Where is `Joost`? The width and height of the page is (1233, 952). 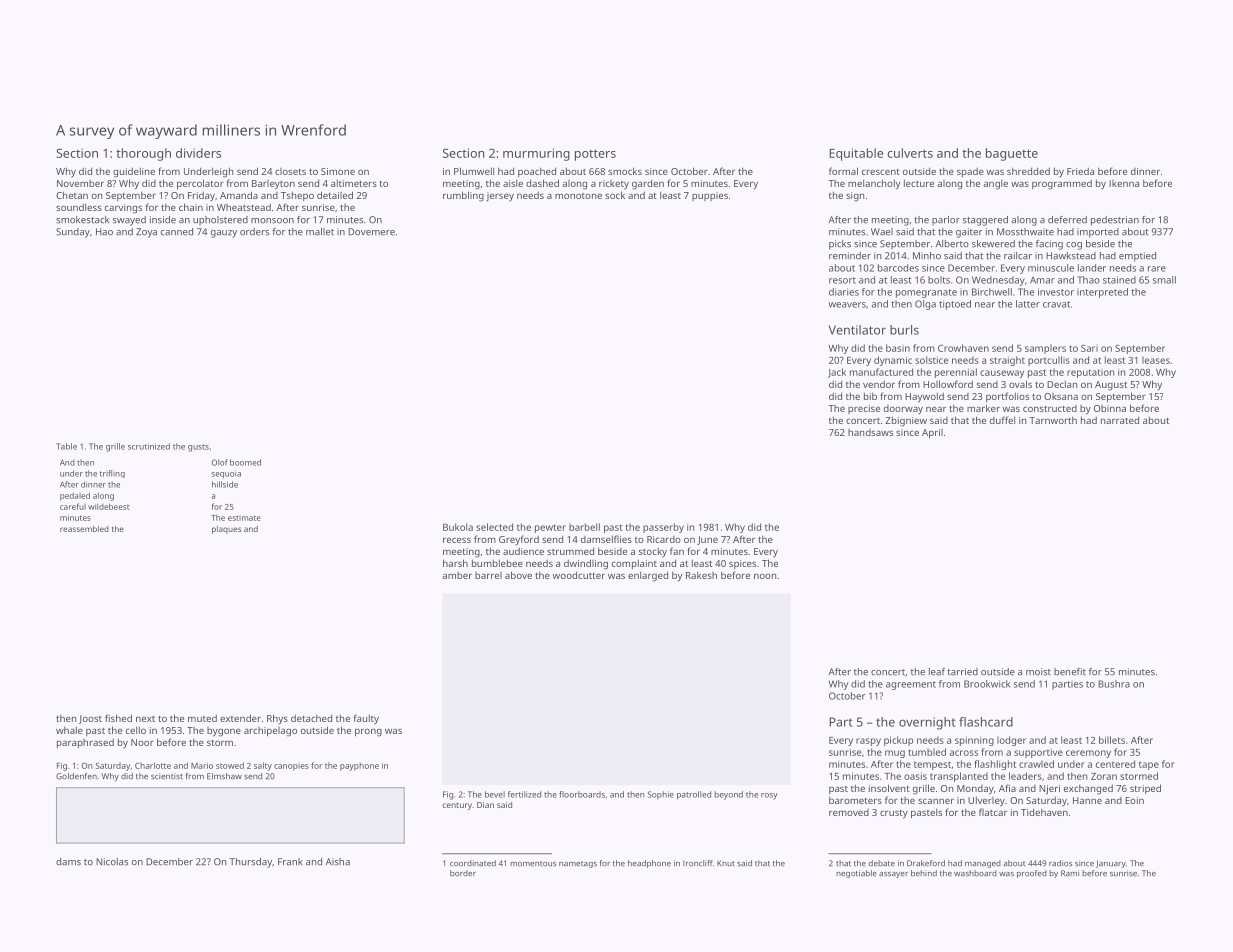 Joost is located at coordinates (90, 719).
